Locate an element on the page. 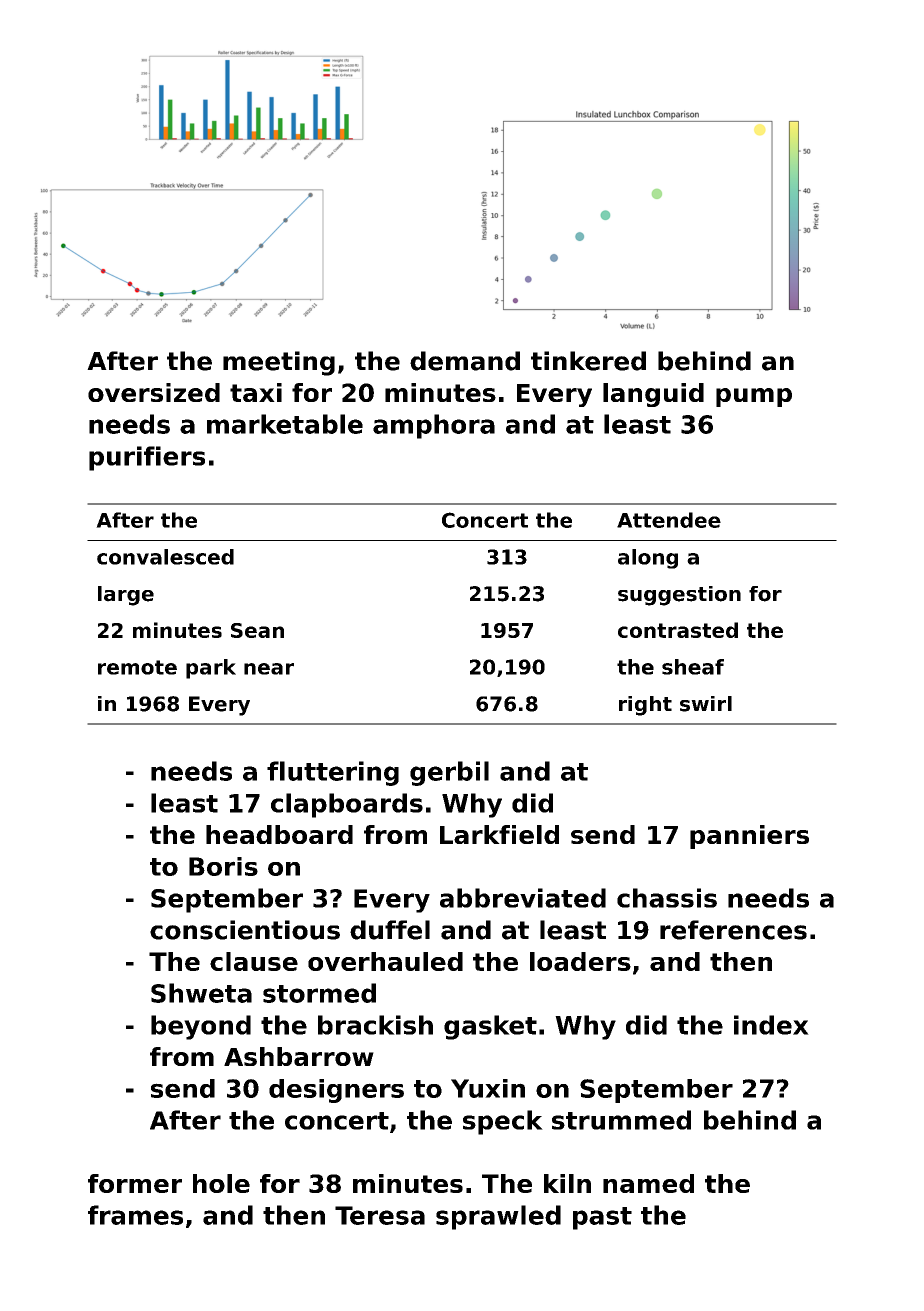 The height and width of the document is (1311, 924). suggestion is located at coordinates (679, 596).
